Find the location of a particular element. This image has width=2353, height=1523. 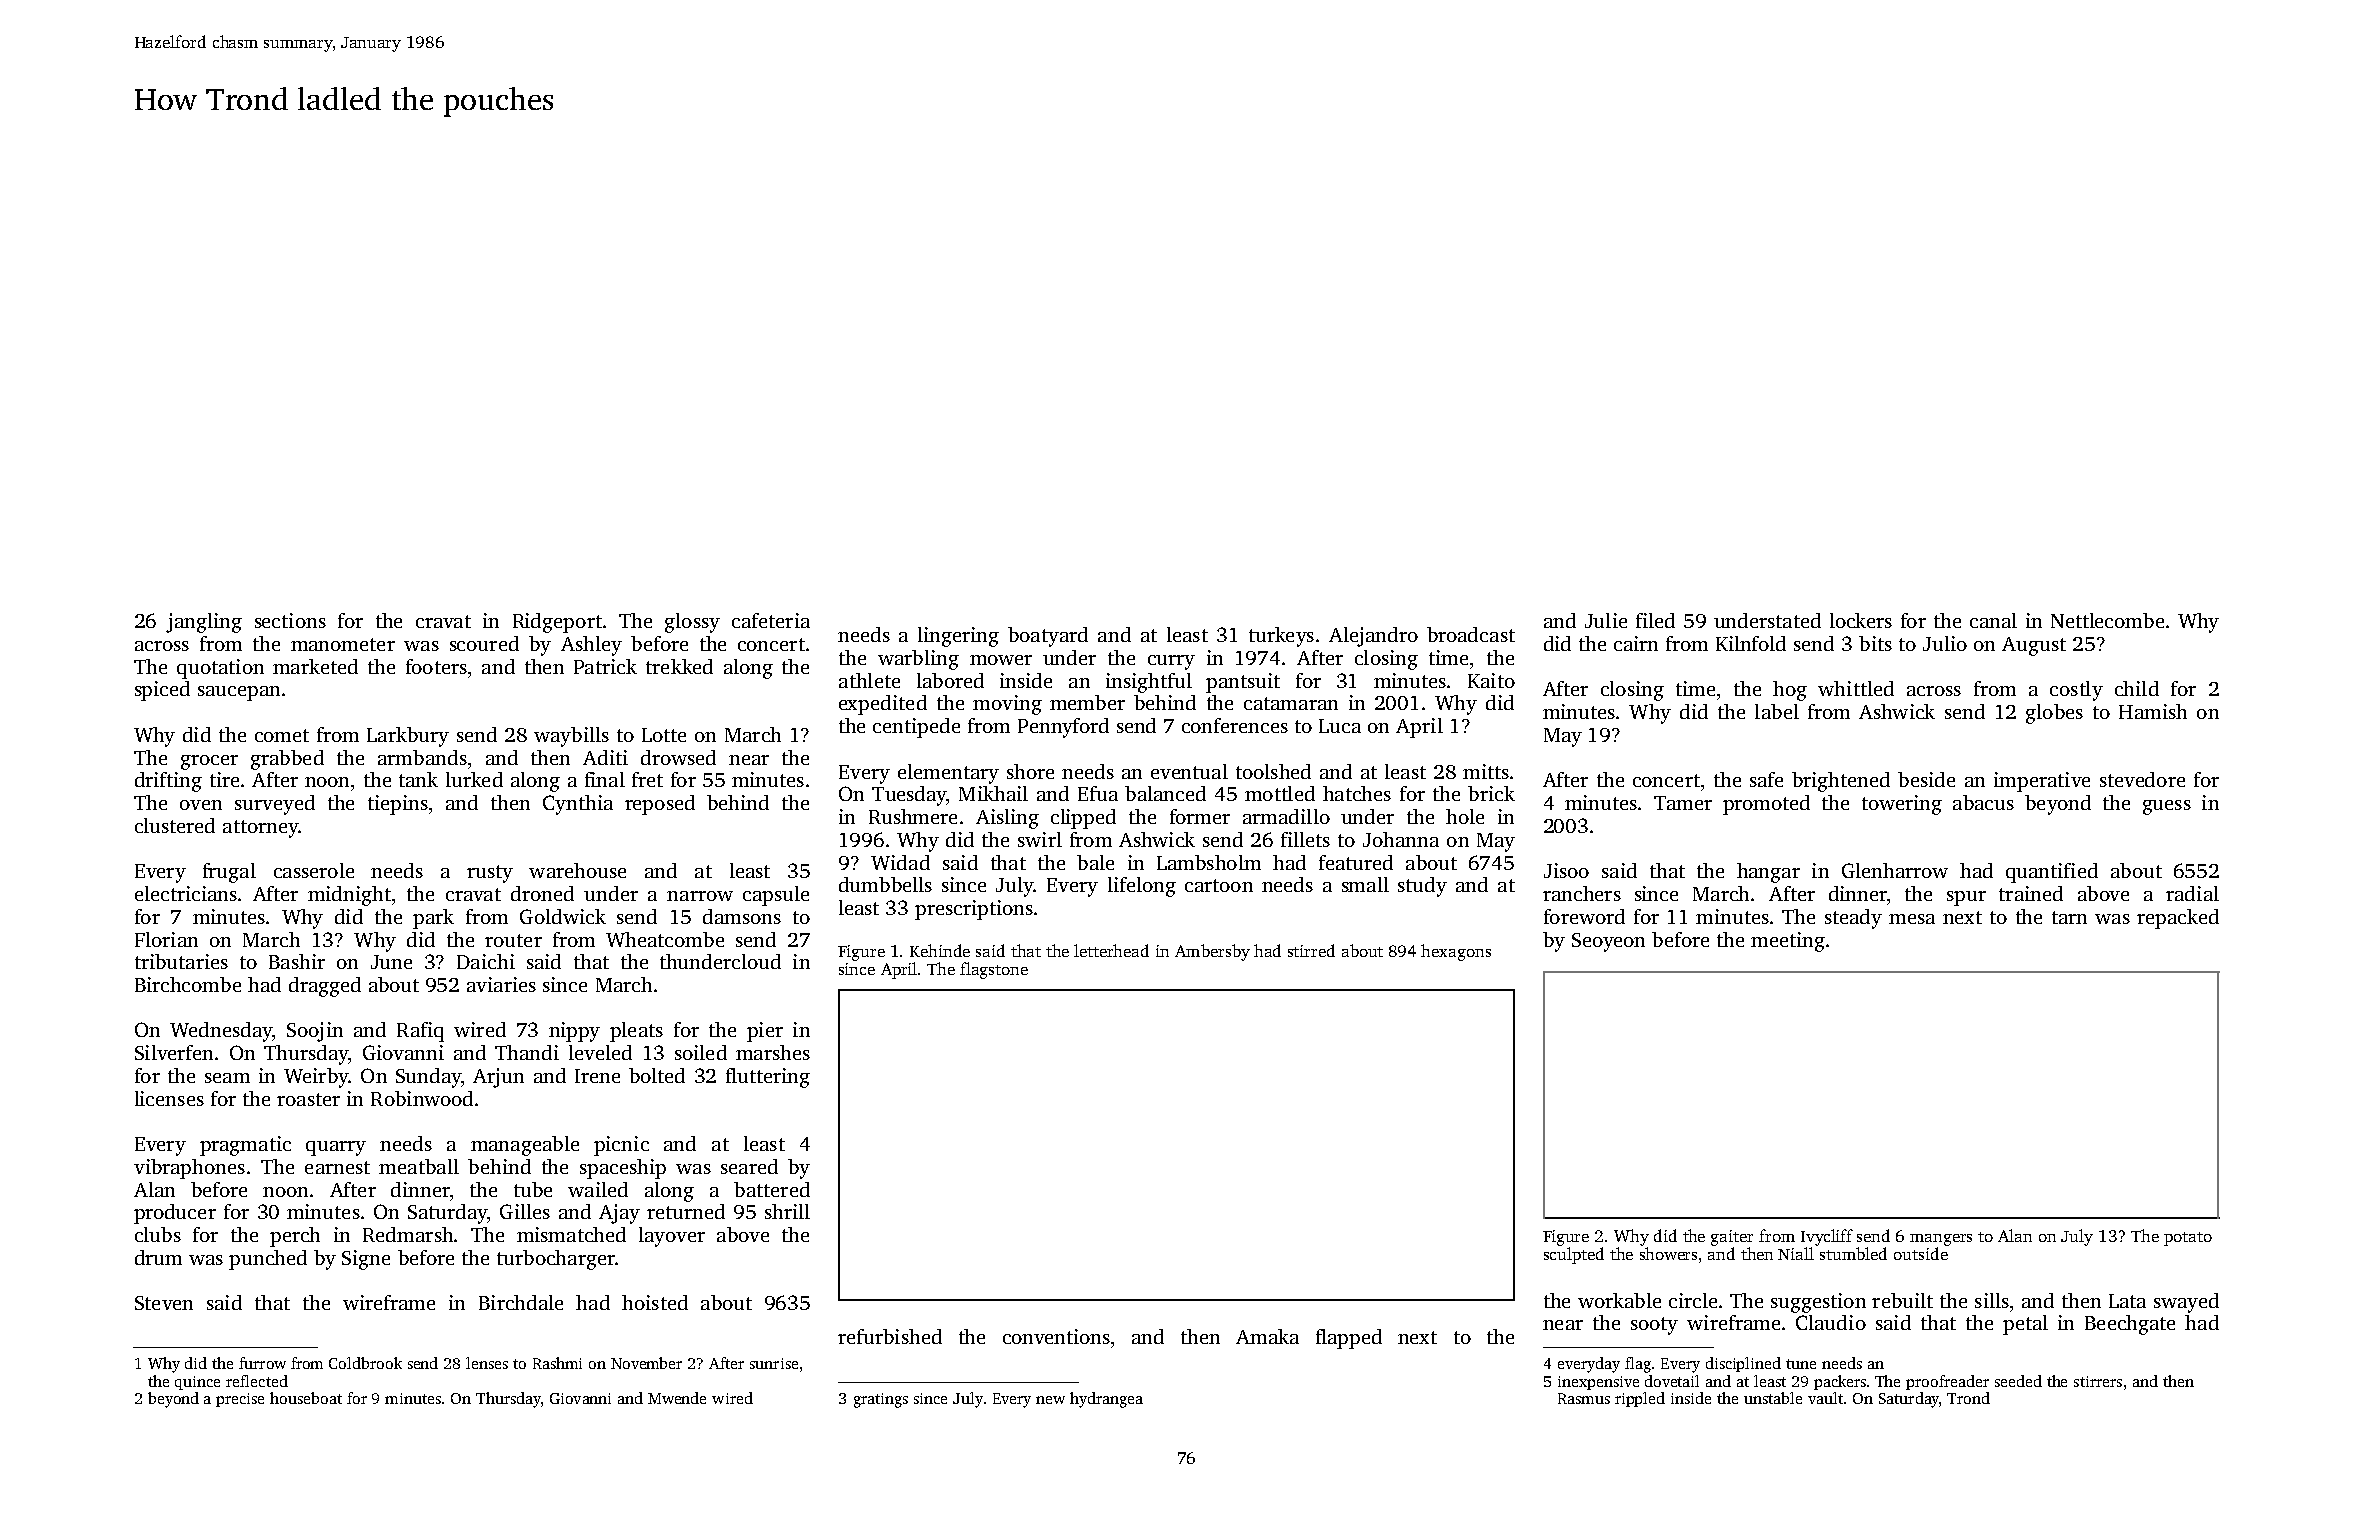

meeting is located at coordinates (1788, 942).
